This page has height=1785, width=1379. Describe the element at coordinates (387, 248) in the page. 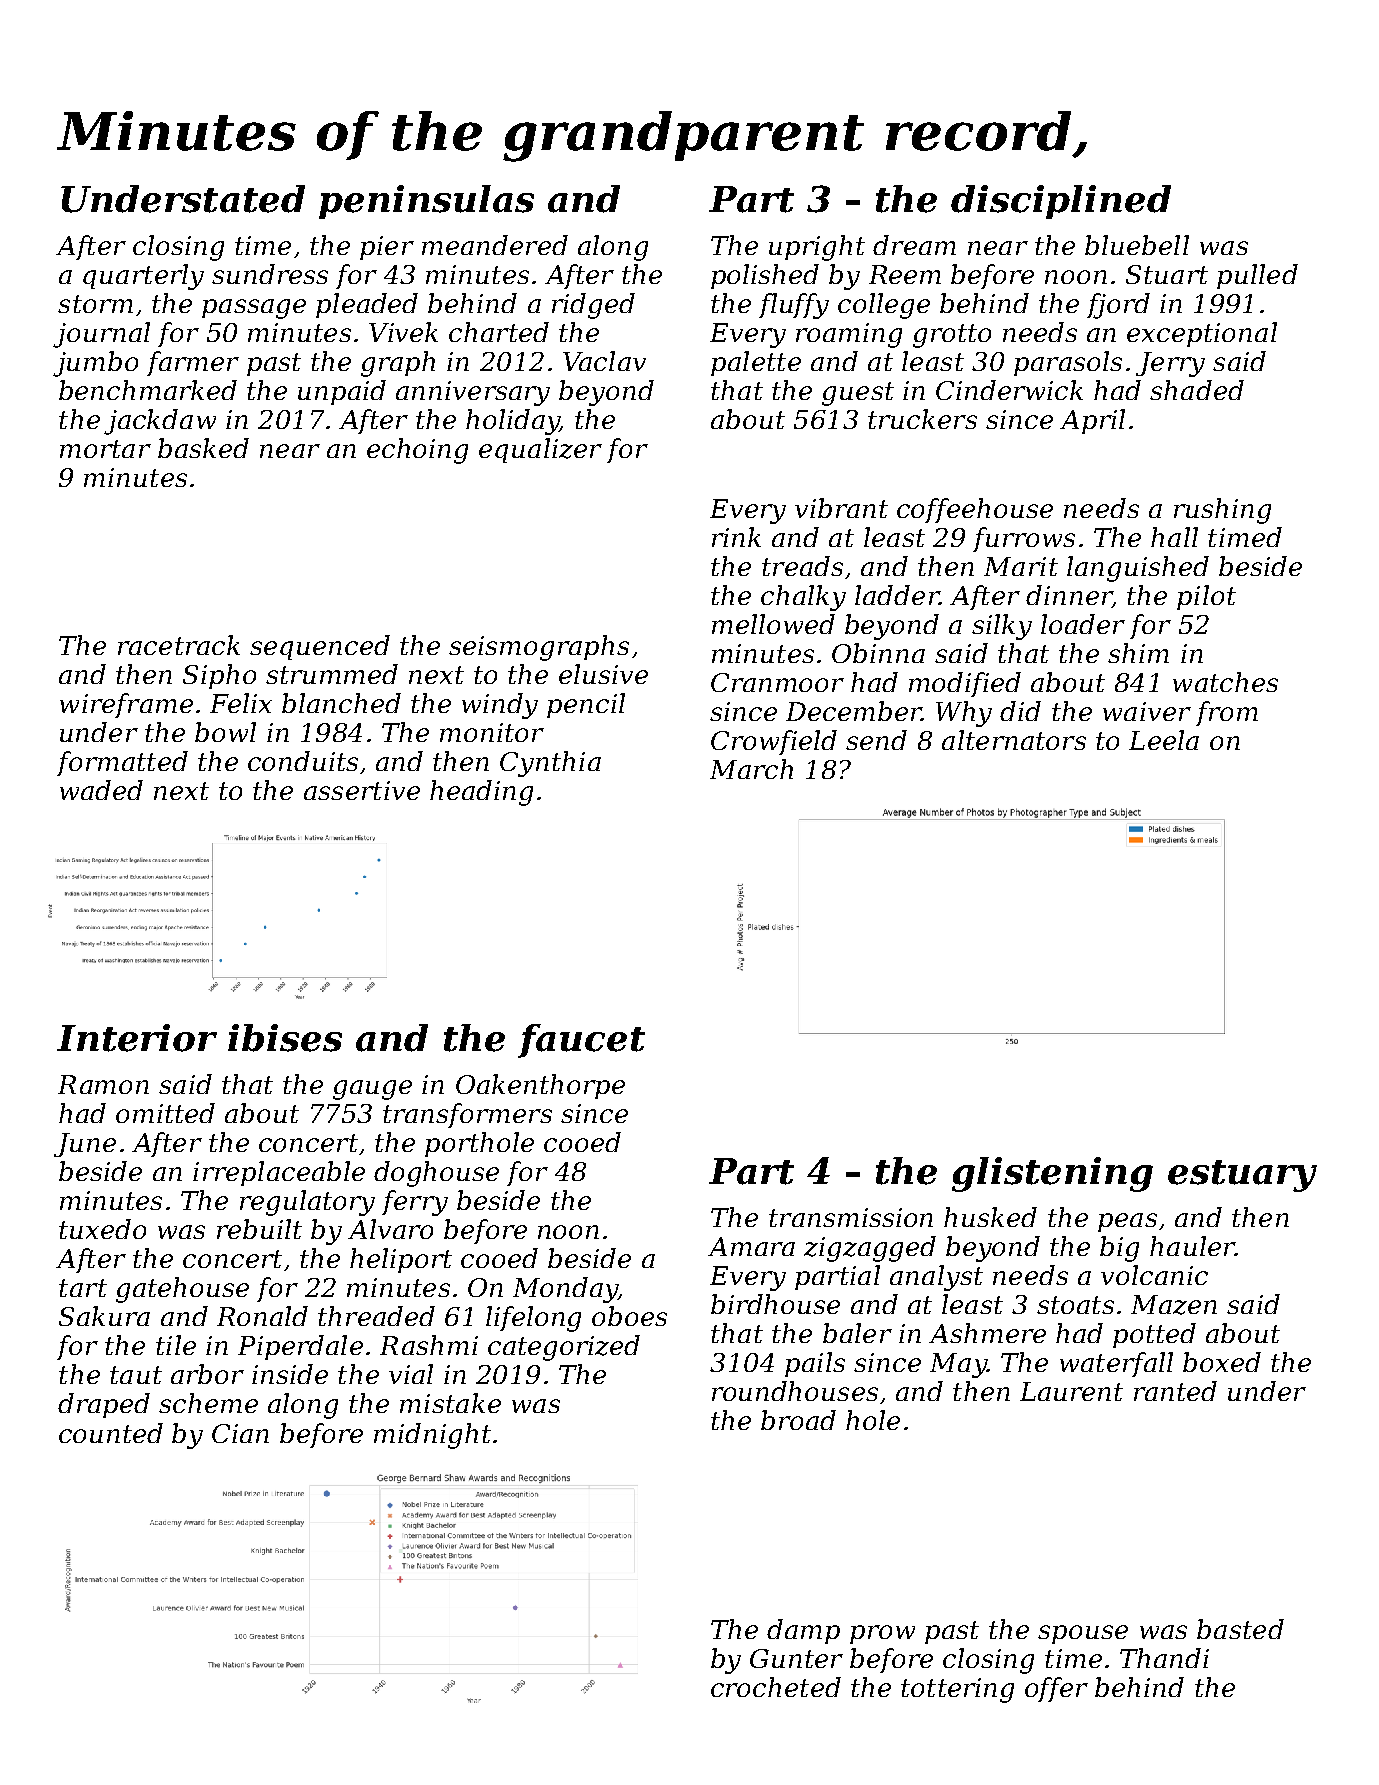

I see `pier` at that location.
